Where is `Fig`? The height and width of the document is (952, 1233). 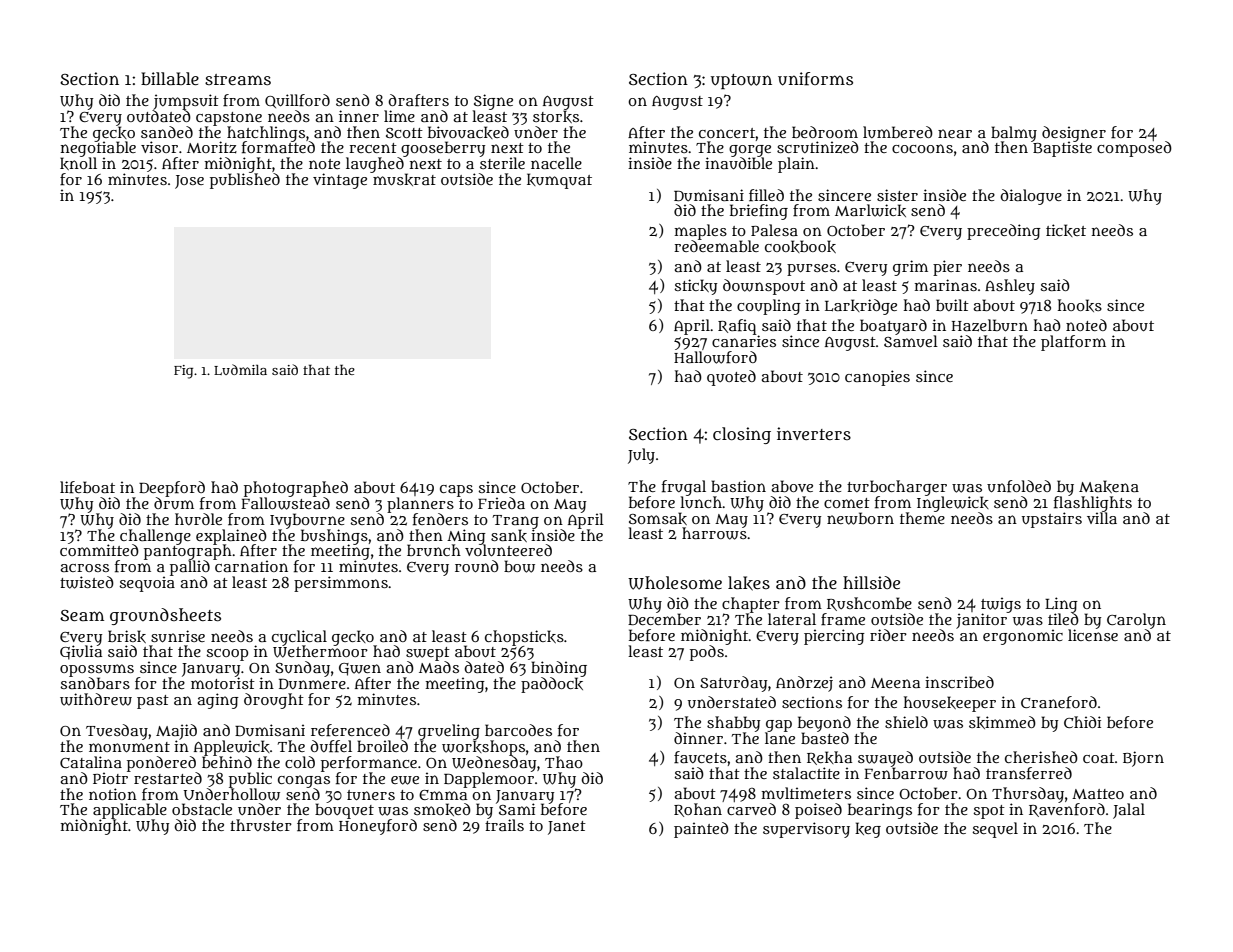 Fig is located at coordinates (183, 372).
